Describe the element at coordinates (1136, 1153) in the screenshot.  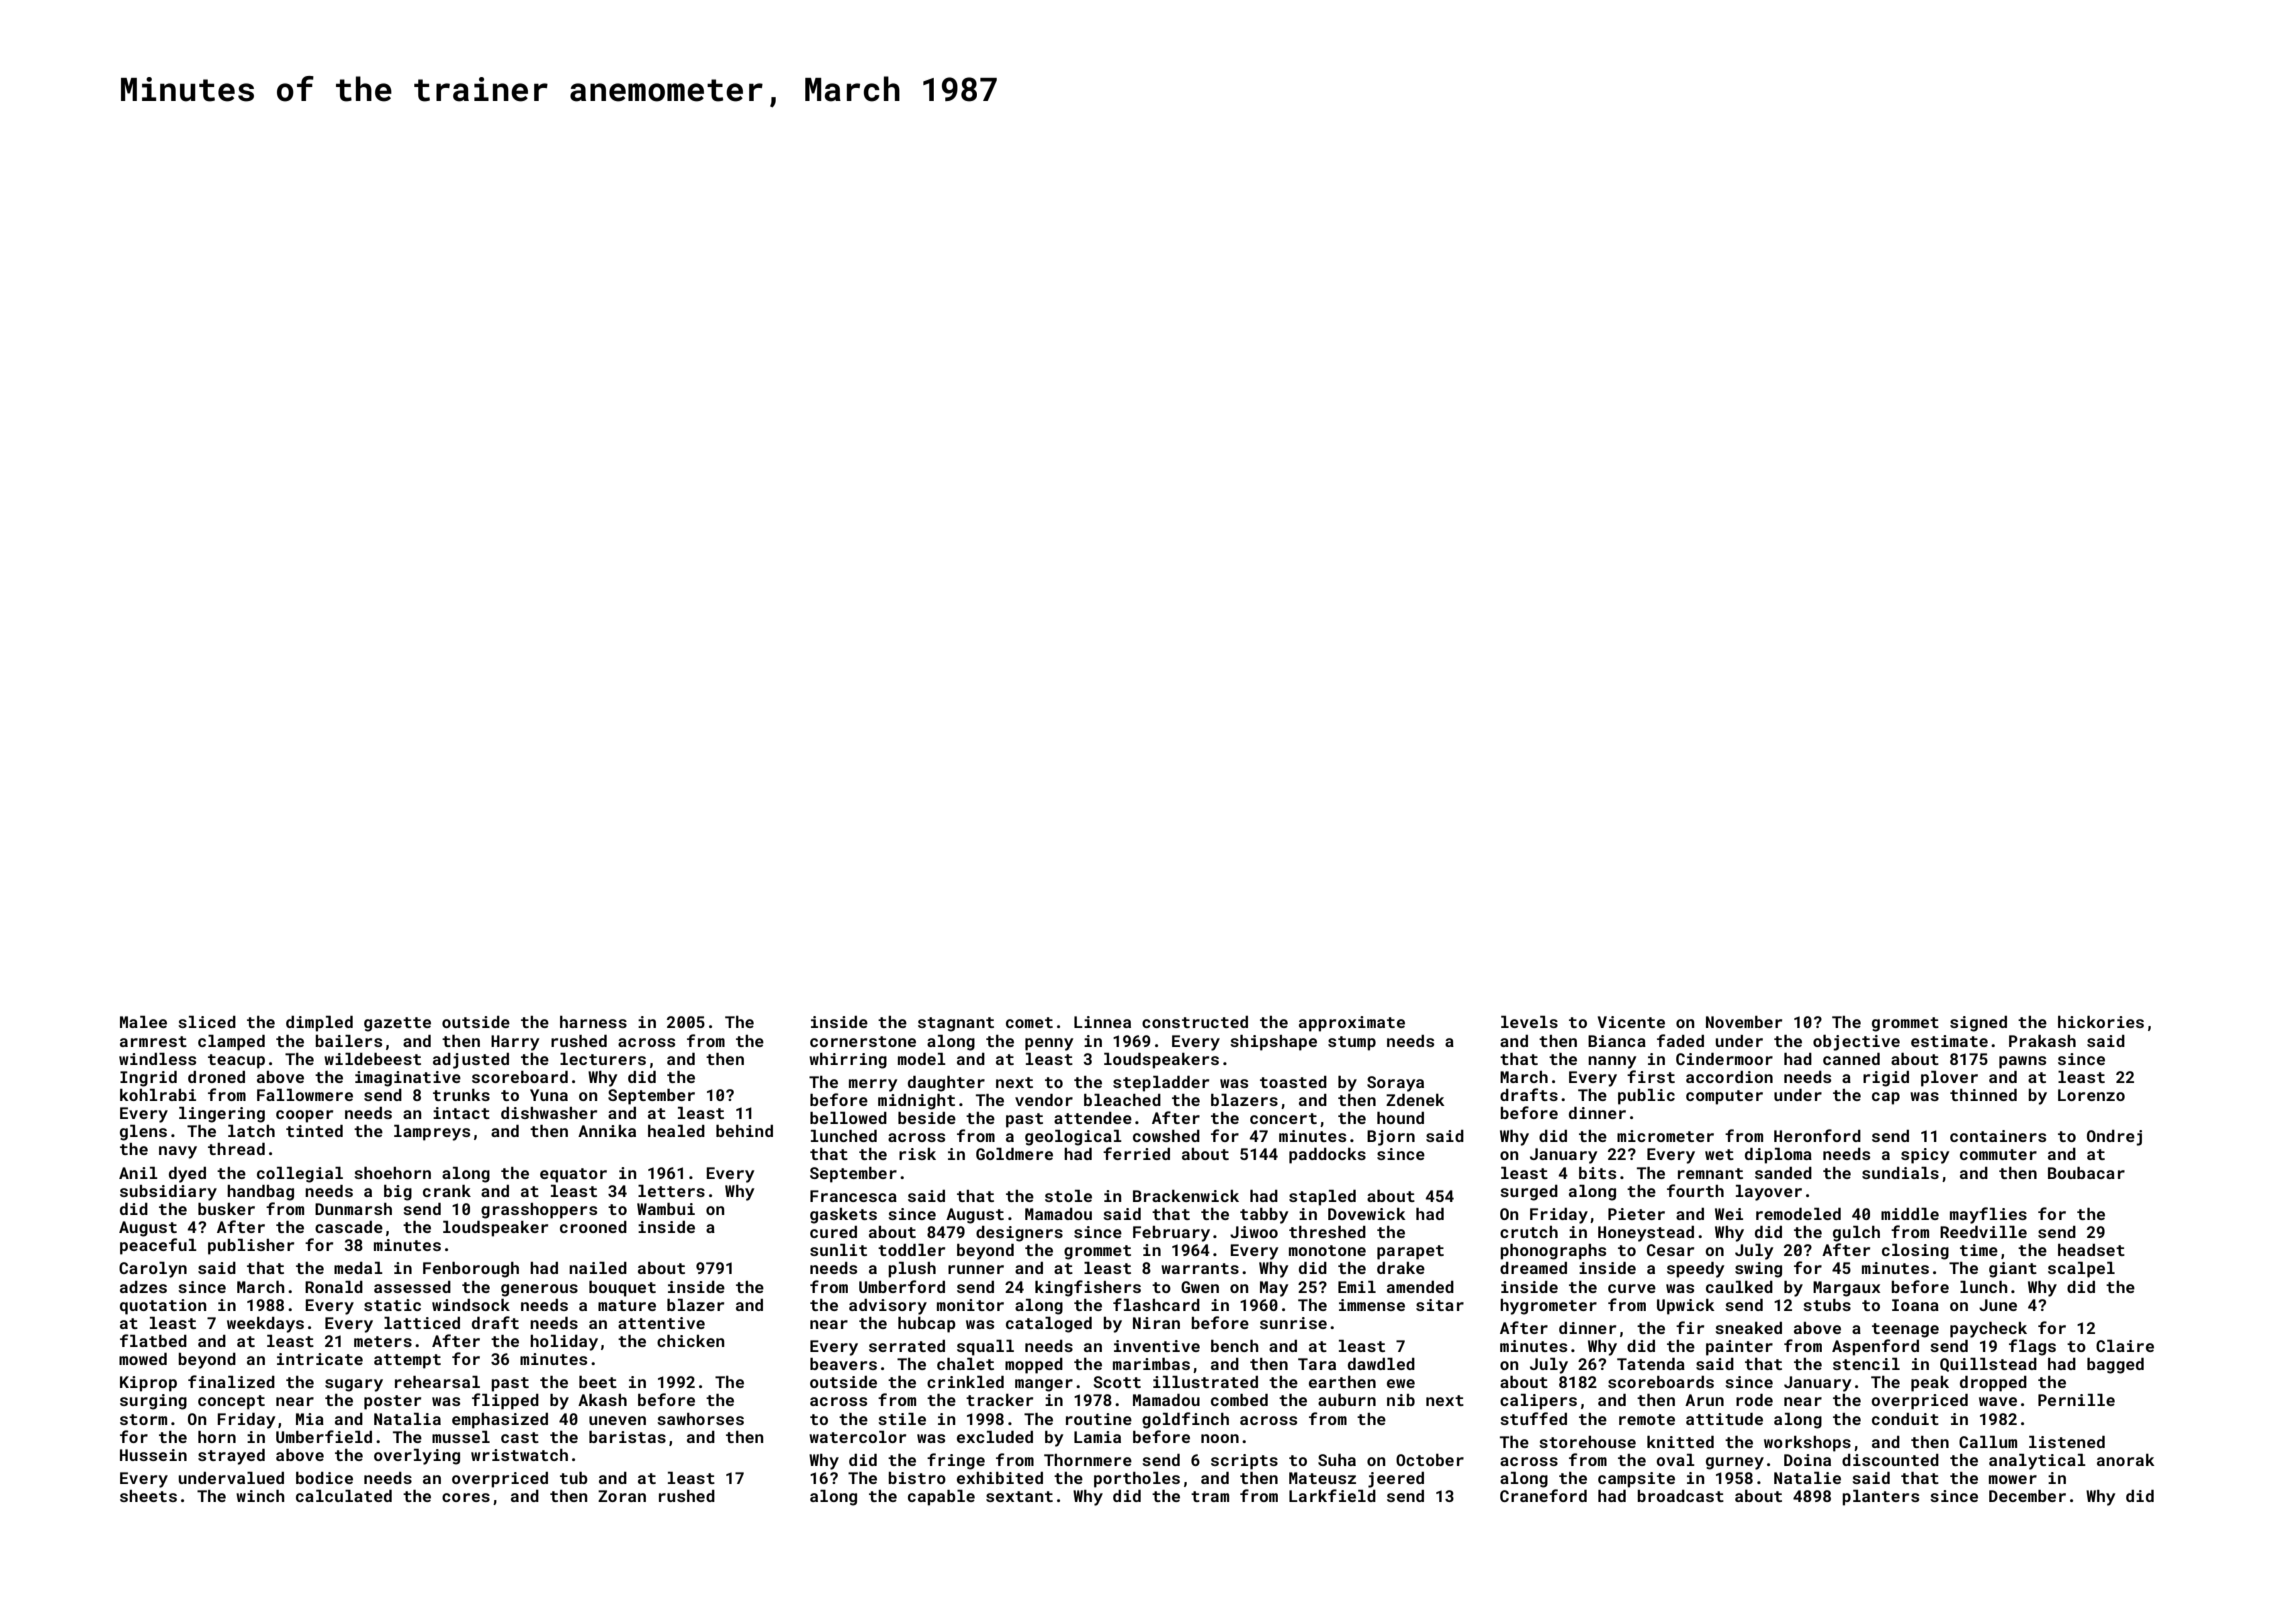
I see `ferried` at that location.
